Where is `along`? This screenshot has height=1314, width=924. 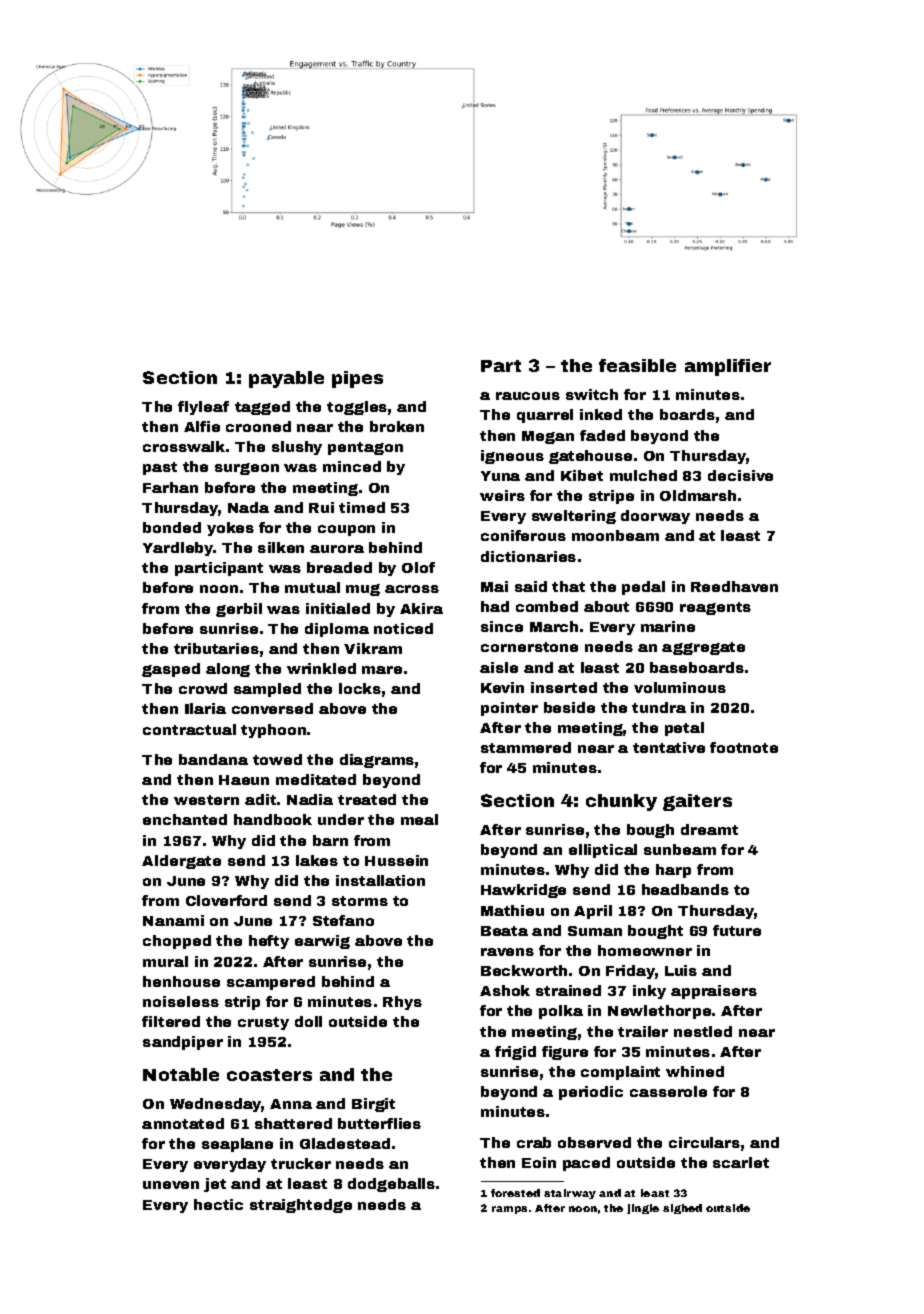 along is located at coordinates (228, 670).
